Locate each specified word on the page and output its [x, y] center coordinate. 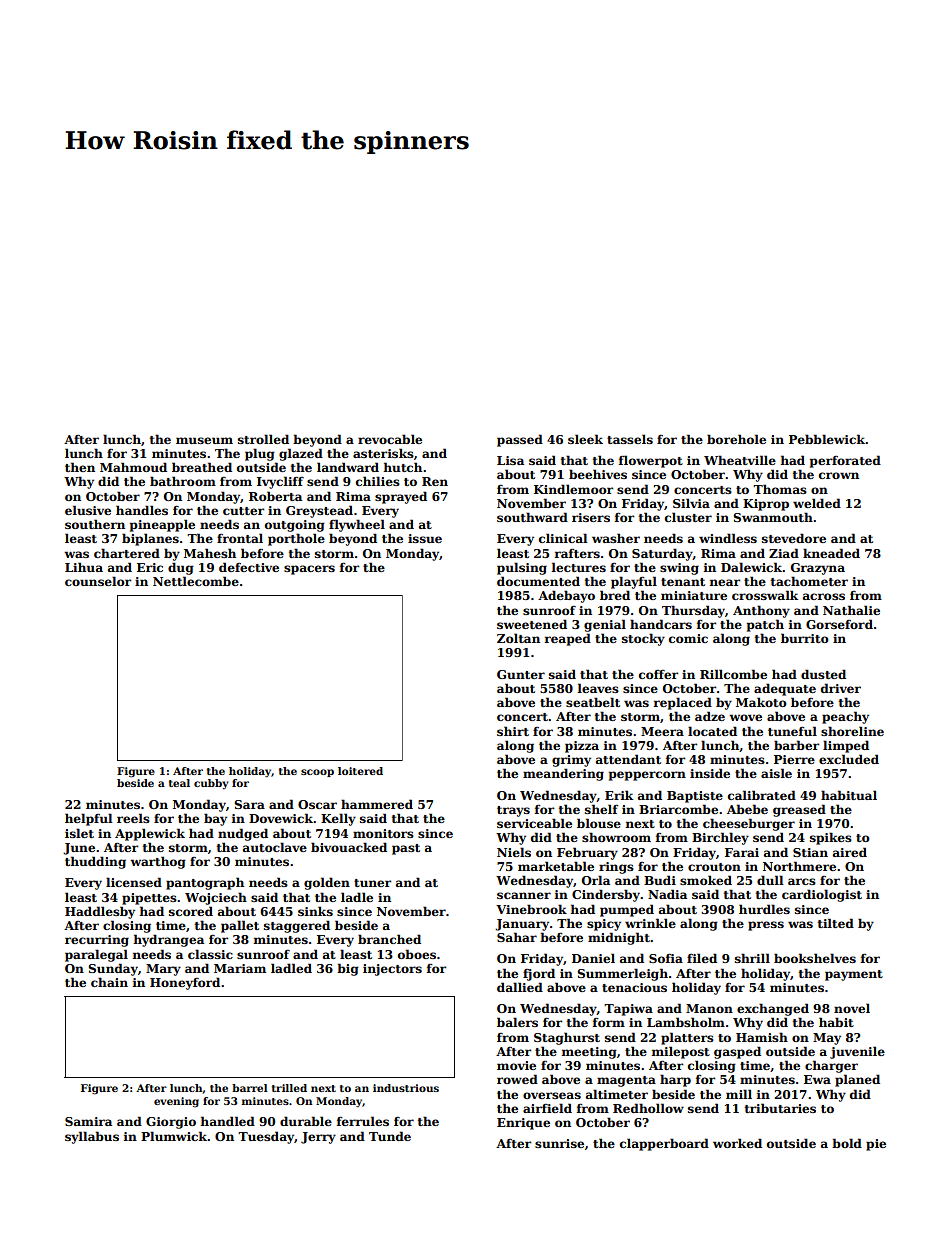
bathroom [183, 481]
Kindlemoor [573, 489]
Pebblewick [827, 439]
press [766, 926]
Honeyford [185, 983]
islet [79, 833]
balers [517, 1022]
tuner [372, 883]
